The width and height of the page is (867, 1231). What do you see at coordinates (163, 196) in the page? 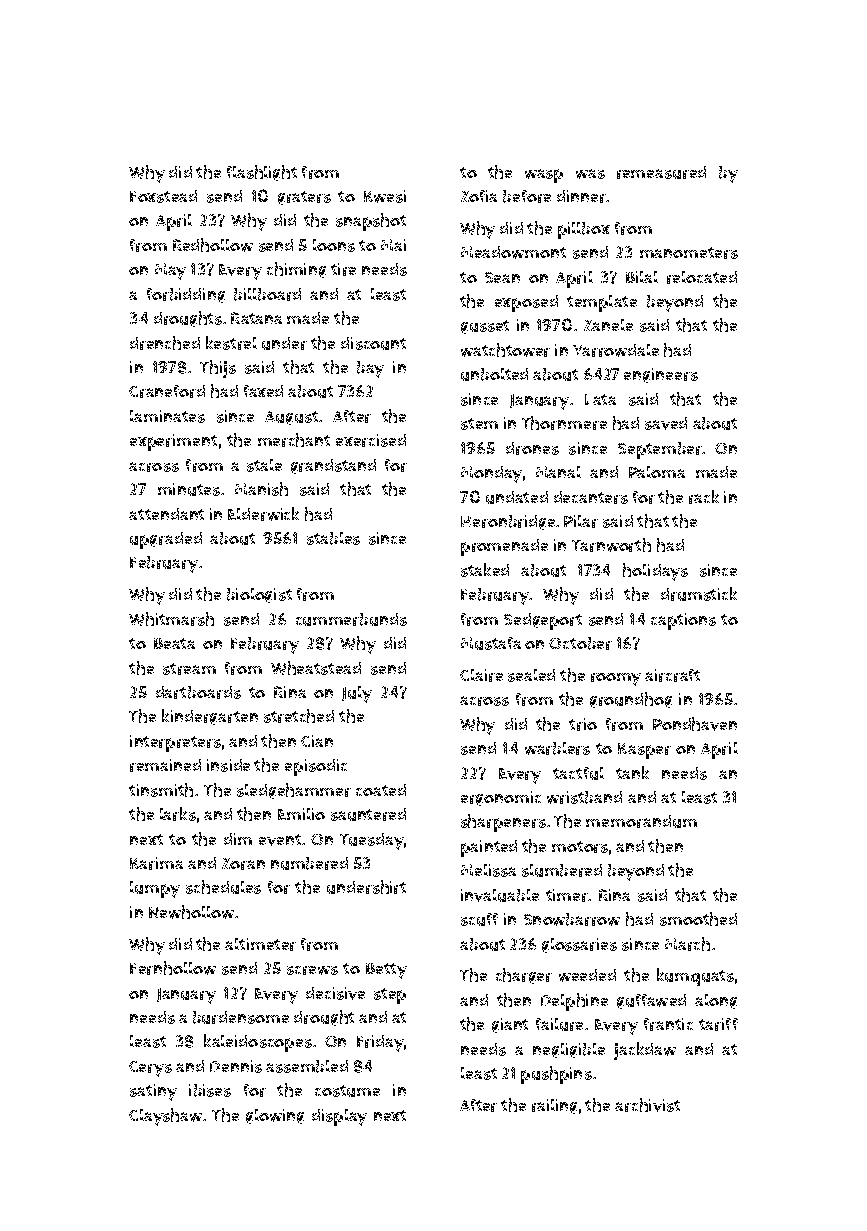
I see `Foxstead` at bounding box center [163, 196].
